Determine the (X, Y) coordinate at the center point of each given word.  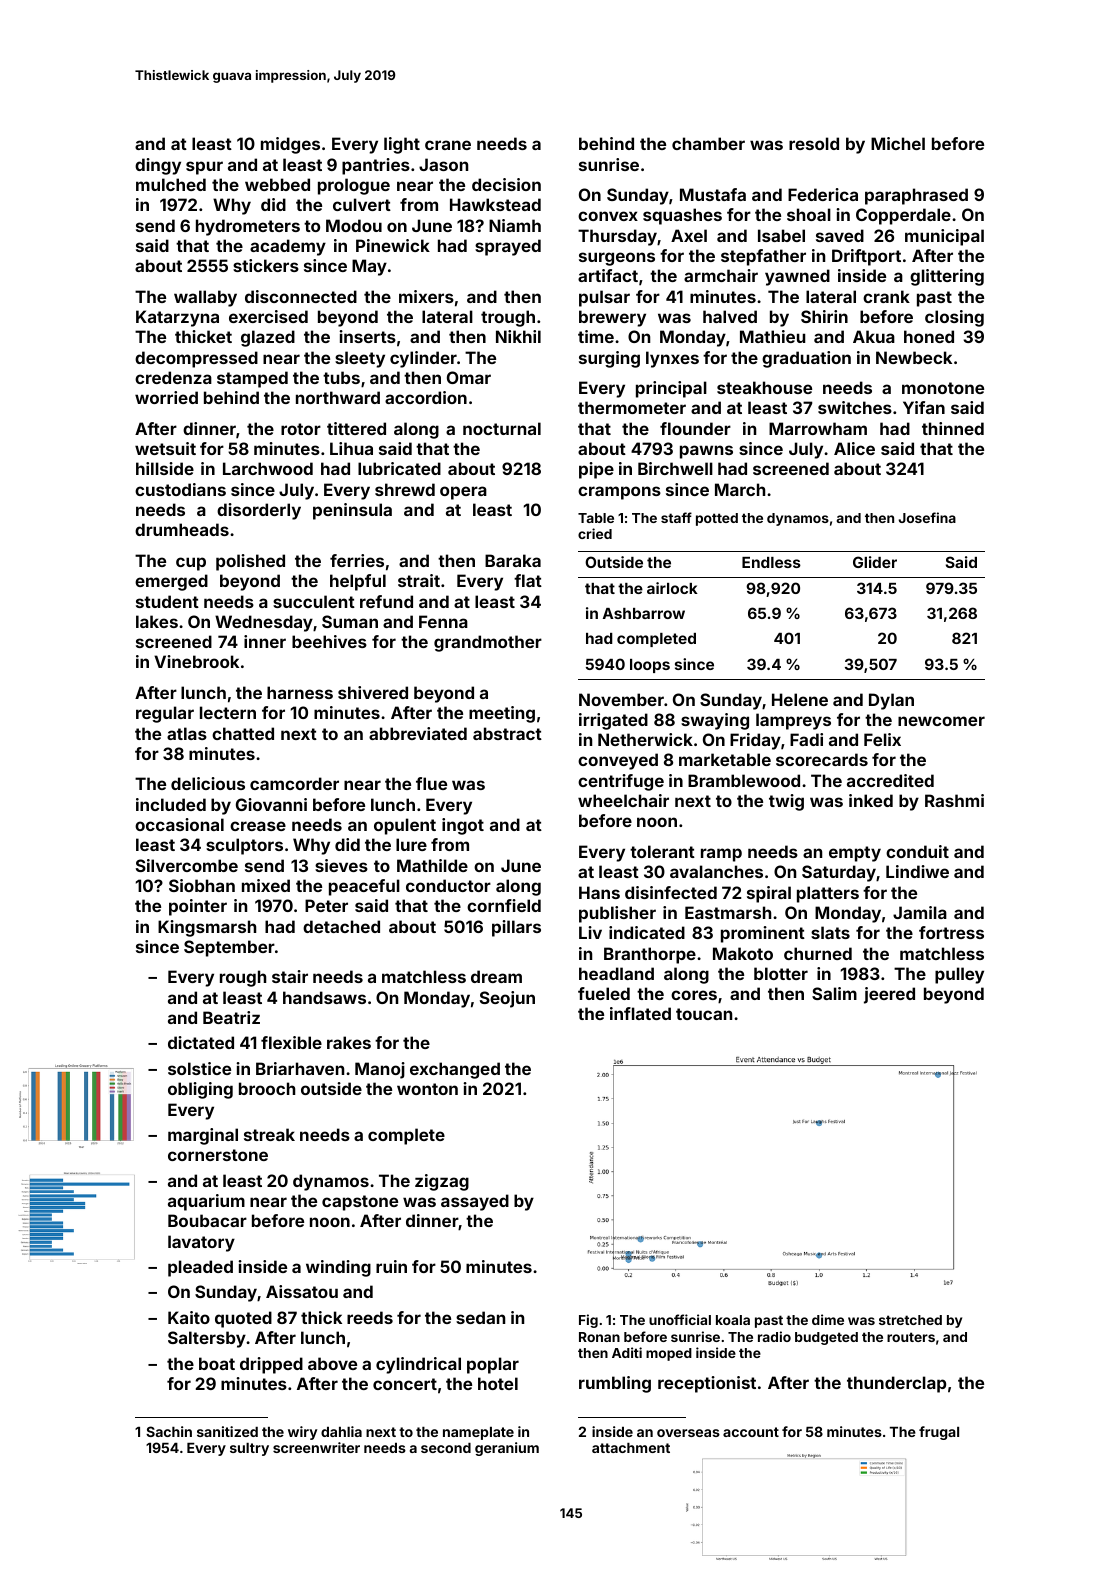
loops (650, 666)
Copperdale (903, 216)
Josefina (927, 517)
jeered (889, 995)
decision (506, 184)
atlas (187, 733)
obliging (200, 1090)
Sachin (169, 1431)
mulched (171, 184)
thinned (953, 428)
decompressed (196, 359)
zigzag (442, 1182)
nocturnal (502, 428)
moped (669, 1354)
